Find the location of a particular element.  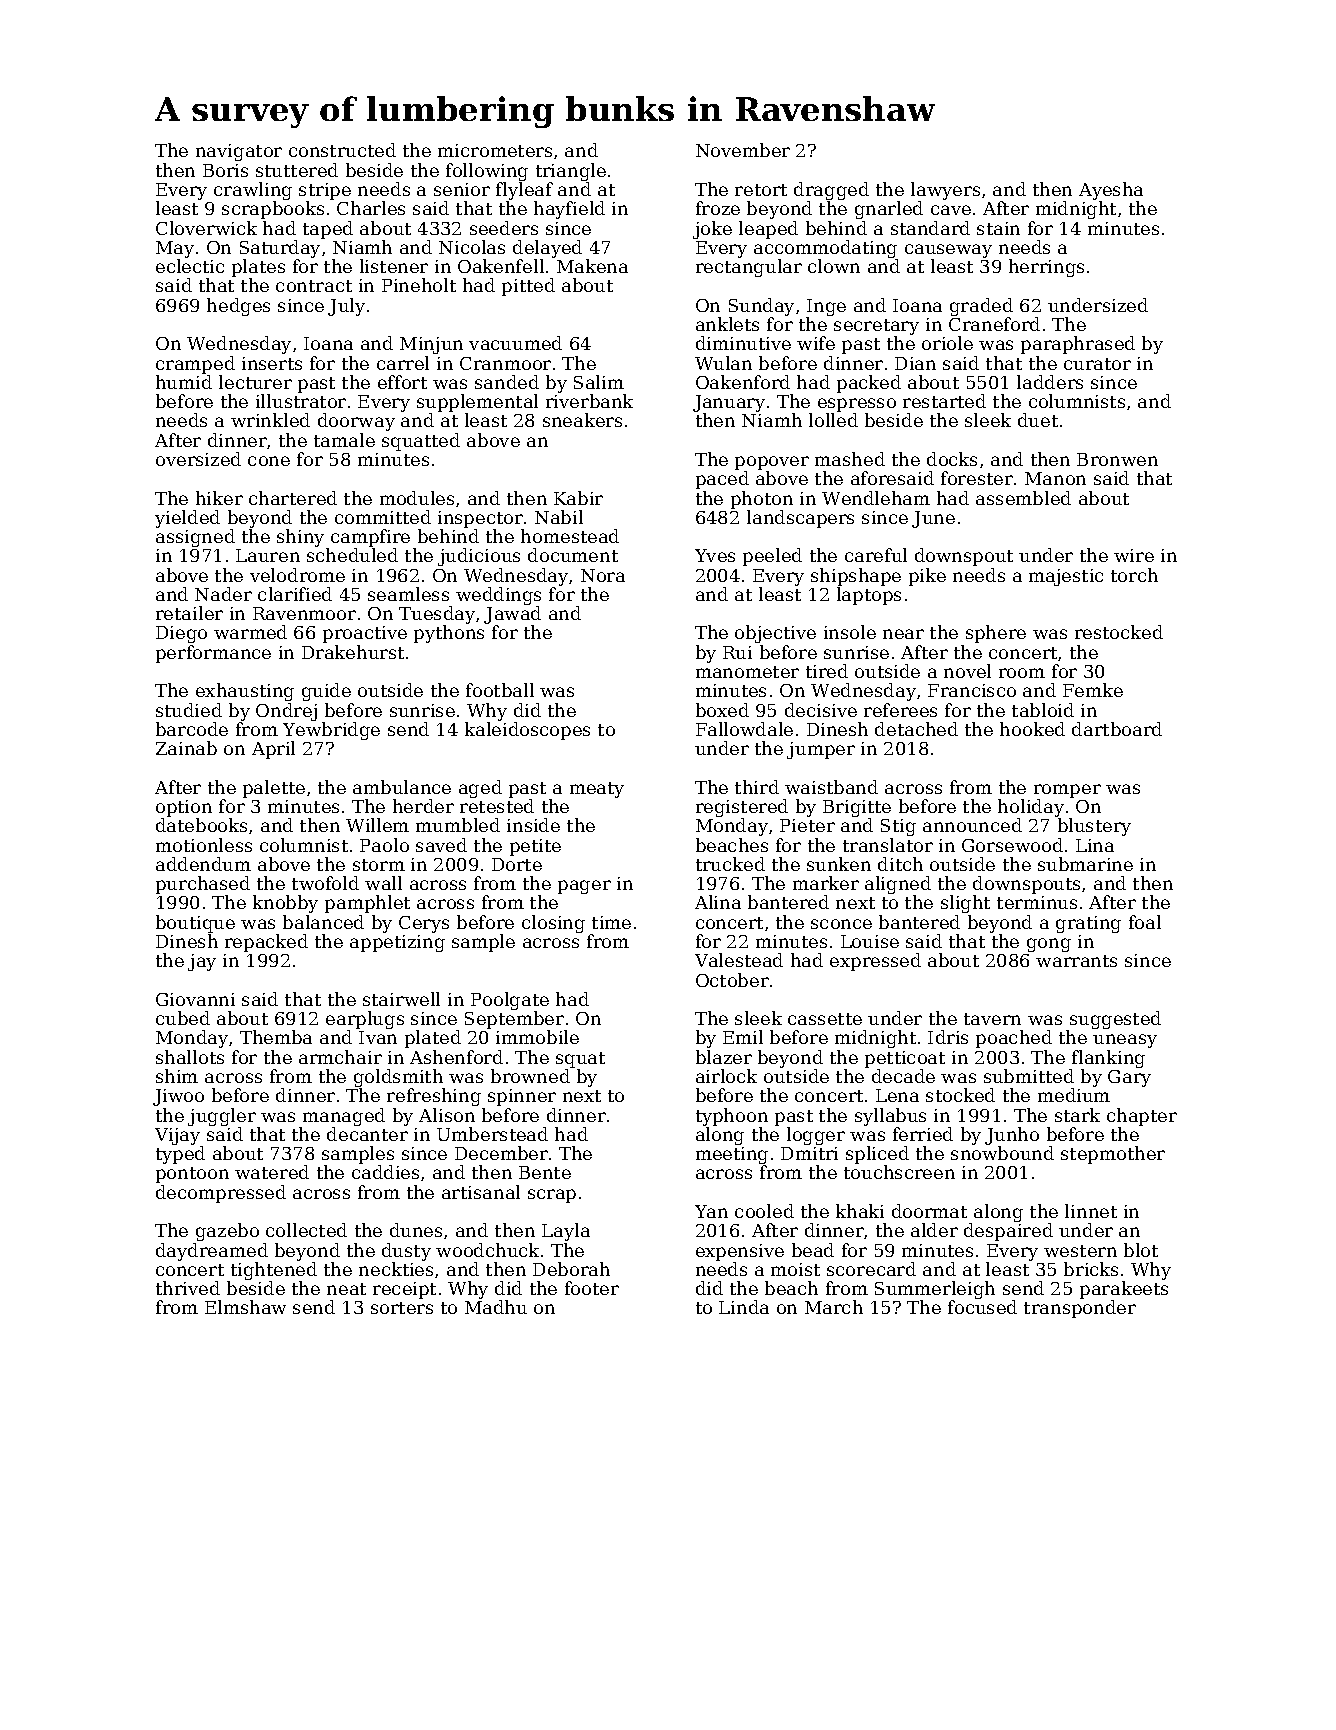

sneakers is located at coordinates (582, 420).
